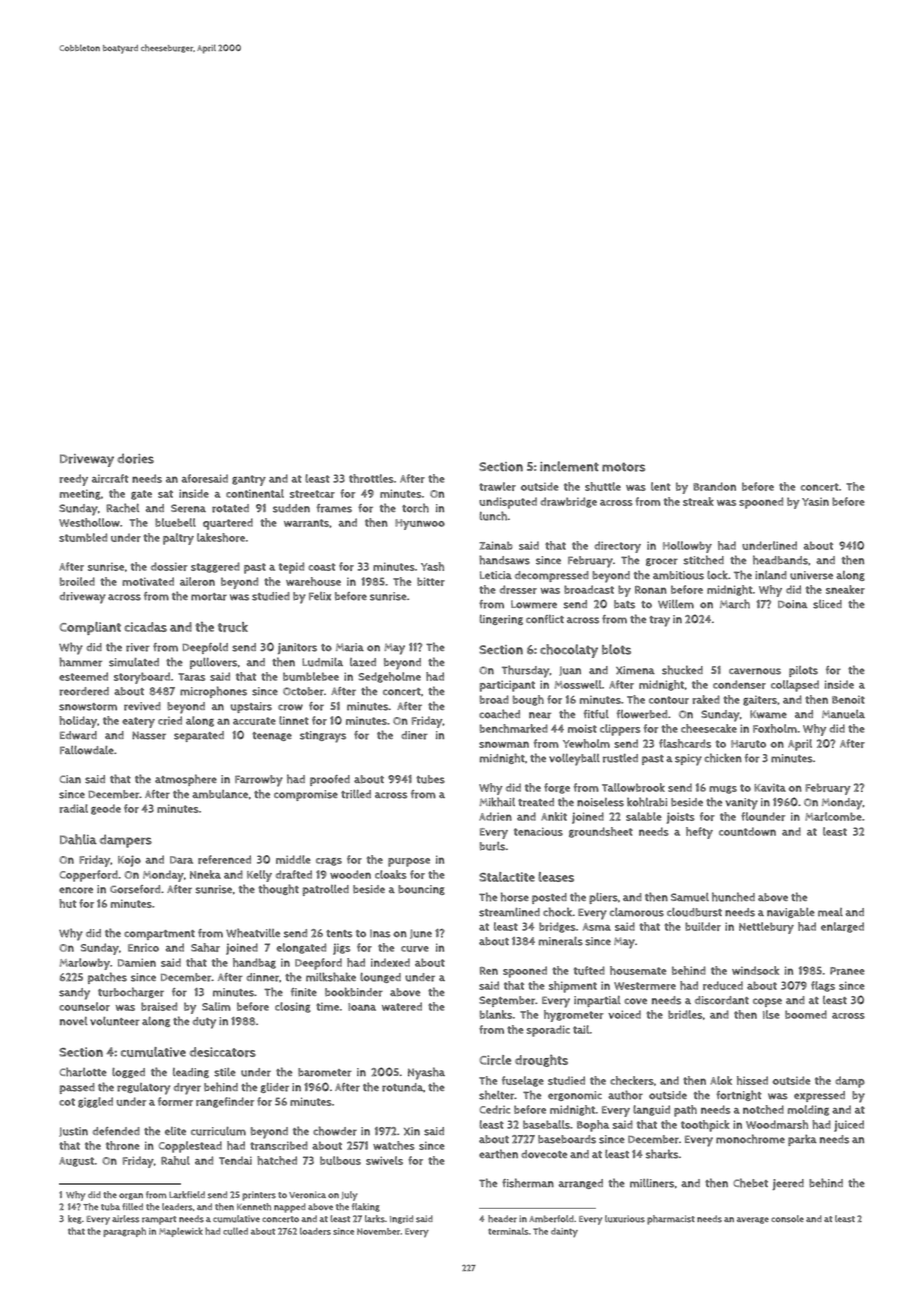 This screenshot has width=924, height=1308. I want to click on blanks, so click(496, 1014).
